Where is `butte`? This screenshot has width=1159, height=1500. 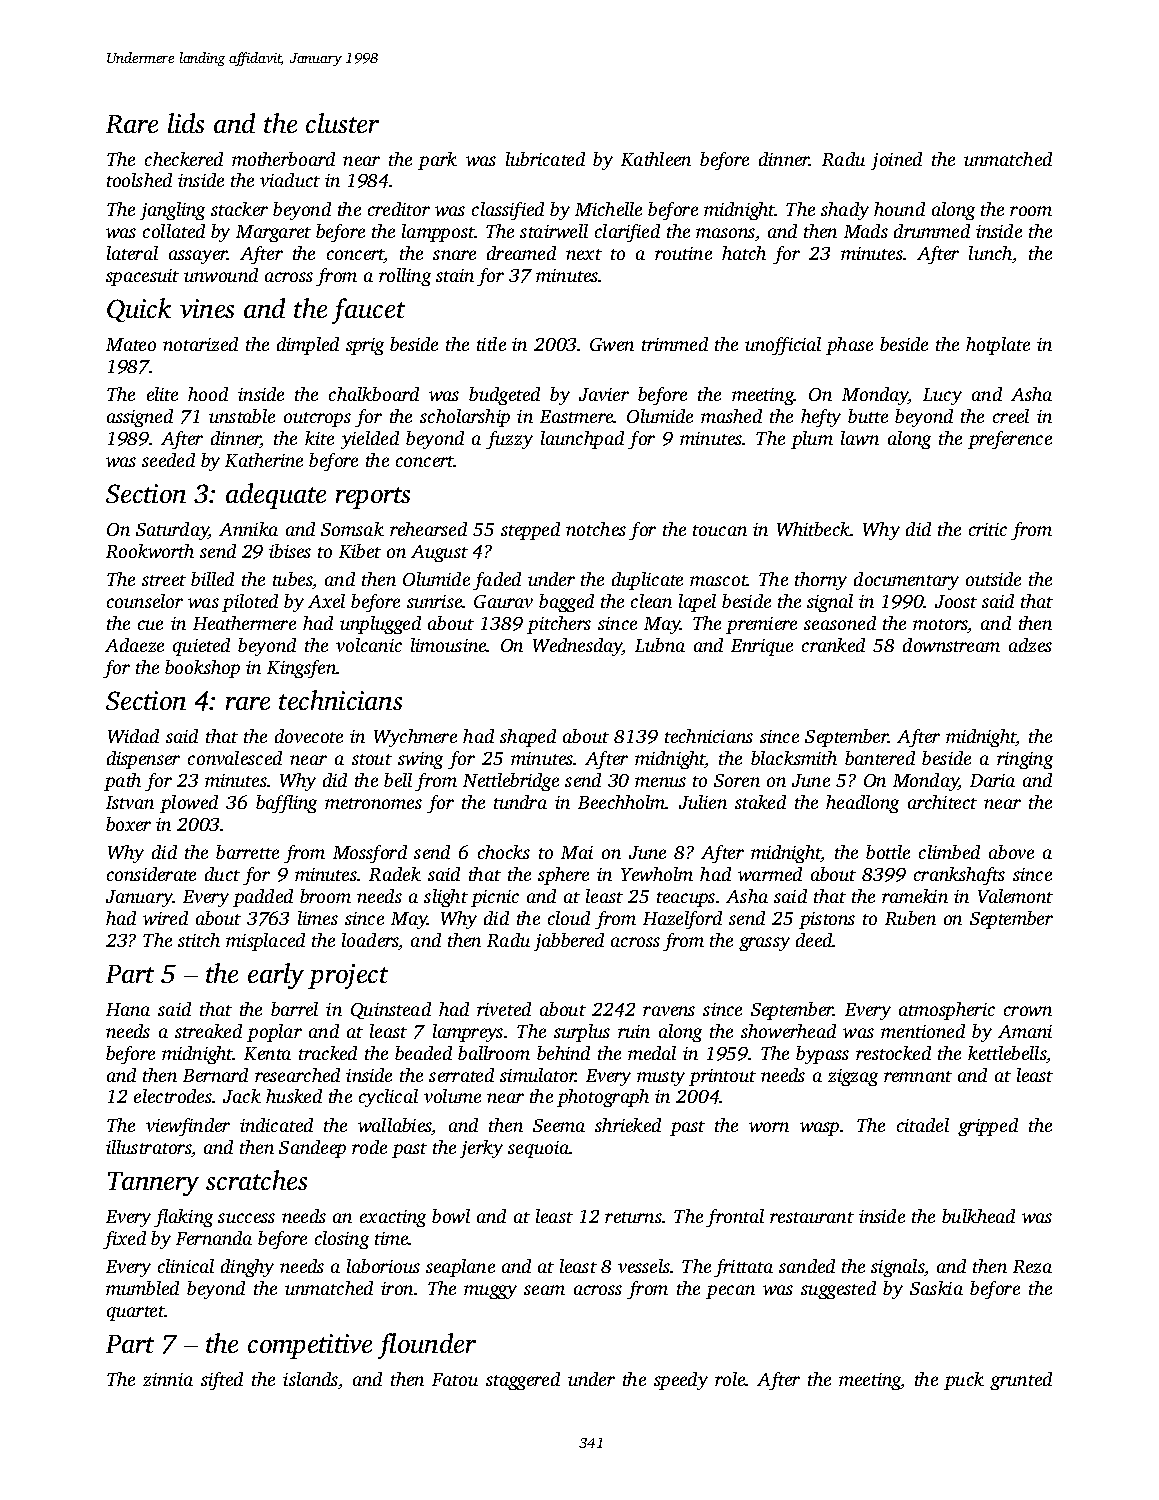 butte is located at coordinates (868, 416).
